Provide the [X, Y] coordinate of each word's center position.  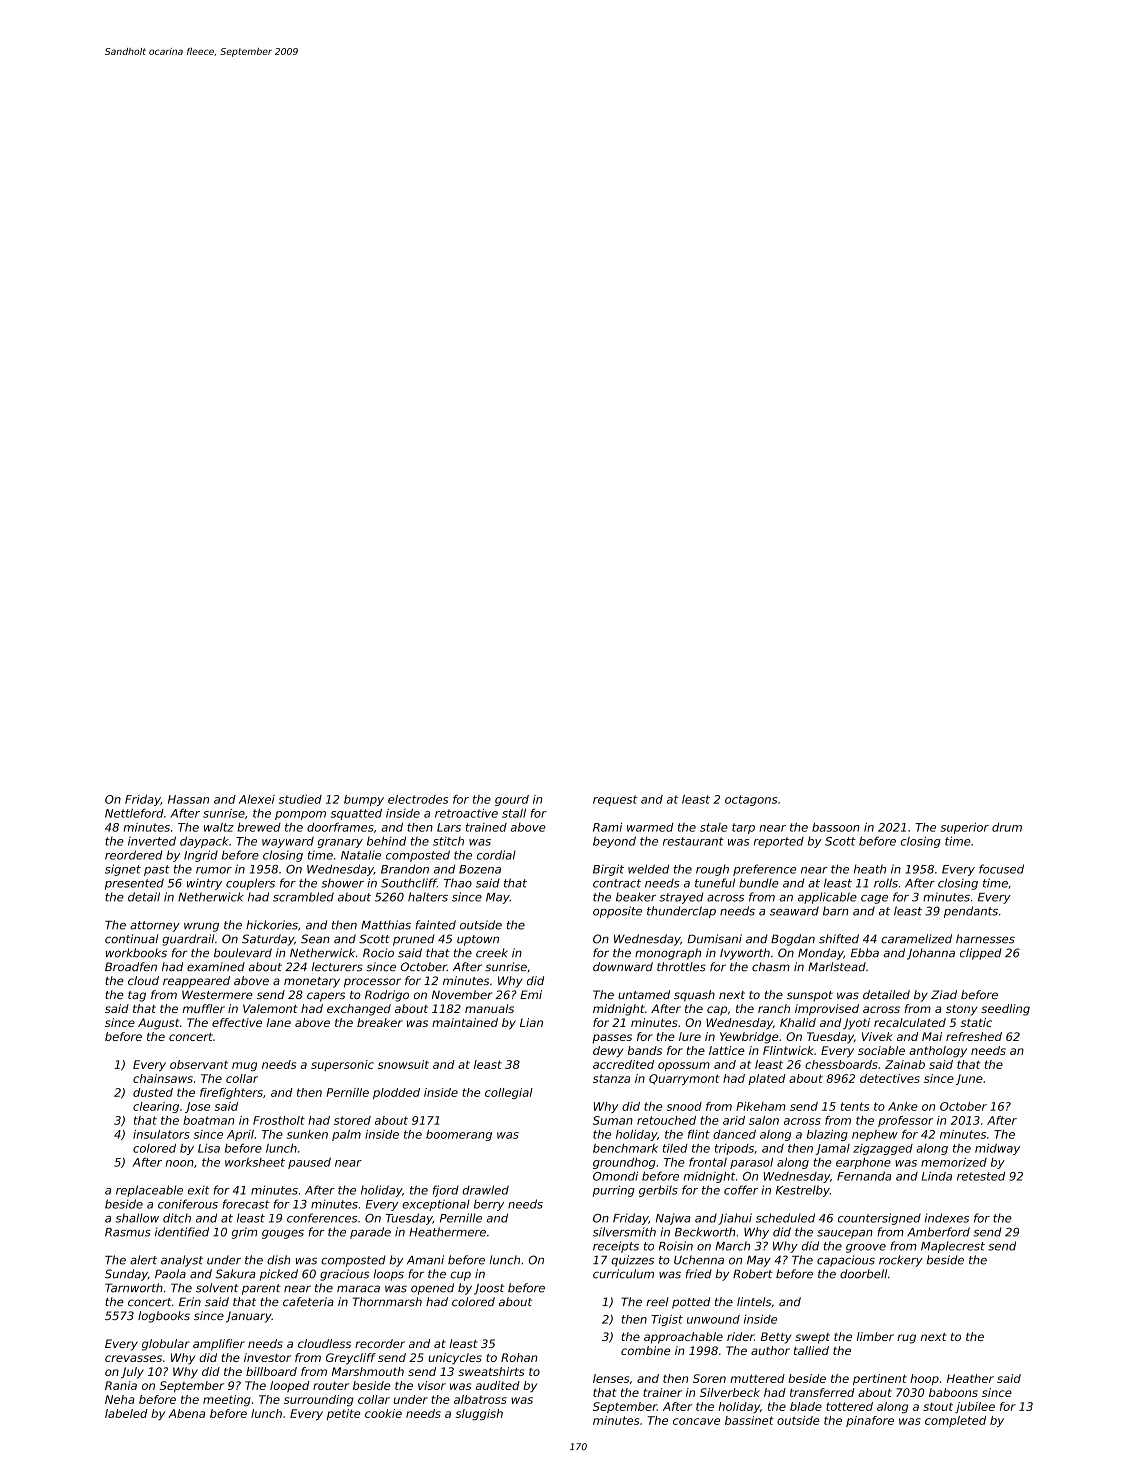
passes [612, 1038]
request [615, 800]
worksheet [255, 1162]
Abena [186, 1413]
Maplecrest [953, 1247]
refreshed [974, 1036]
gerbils [658, 1191]
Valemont [270, 1008]
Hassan [188, 799]
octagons [751, 800]
